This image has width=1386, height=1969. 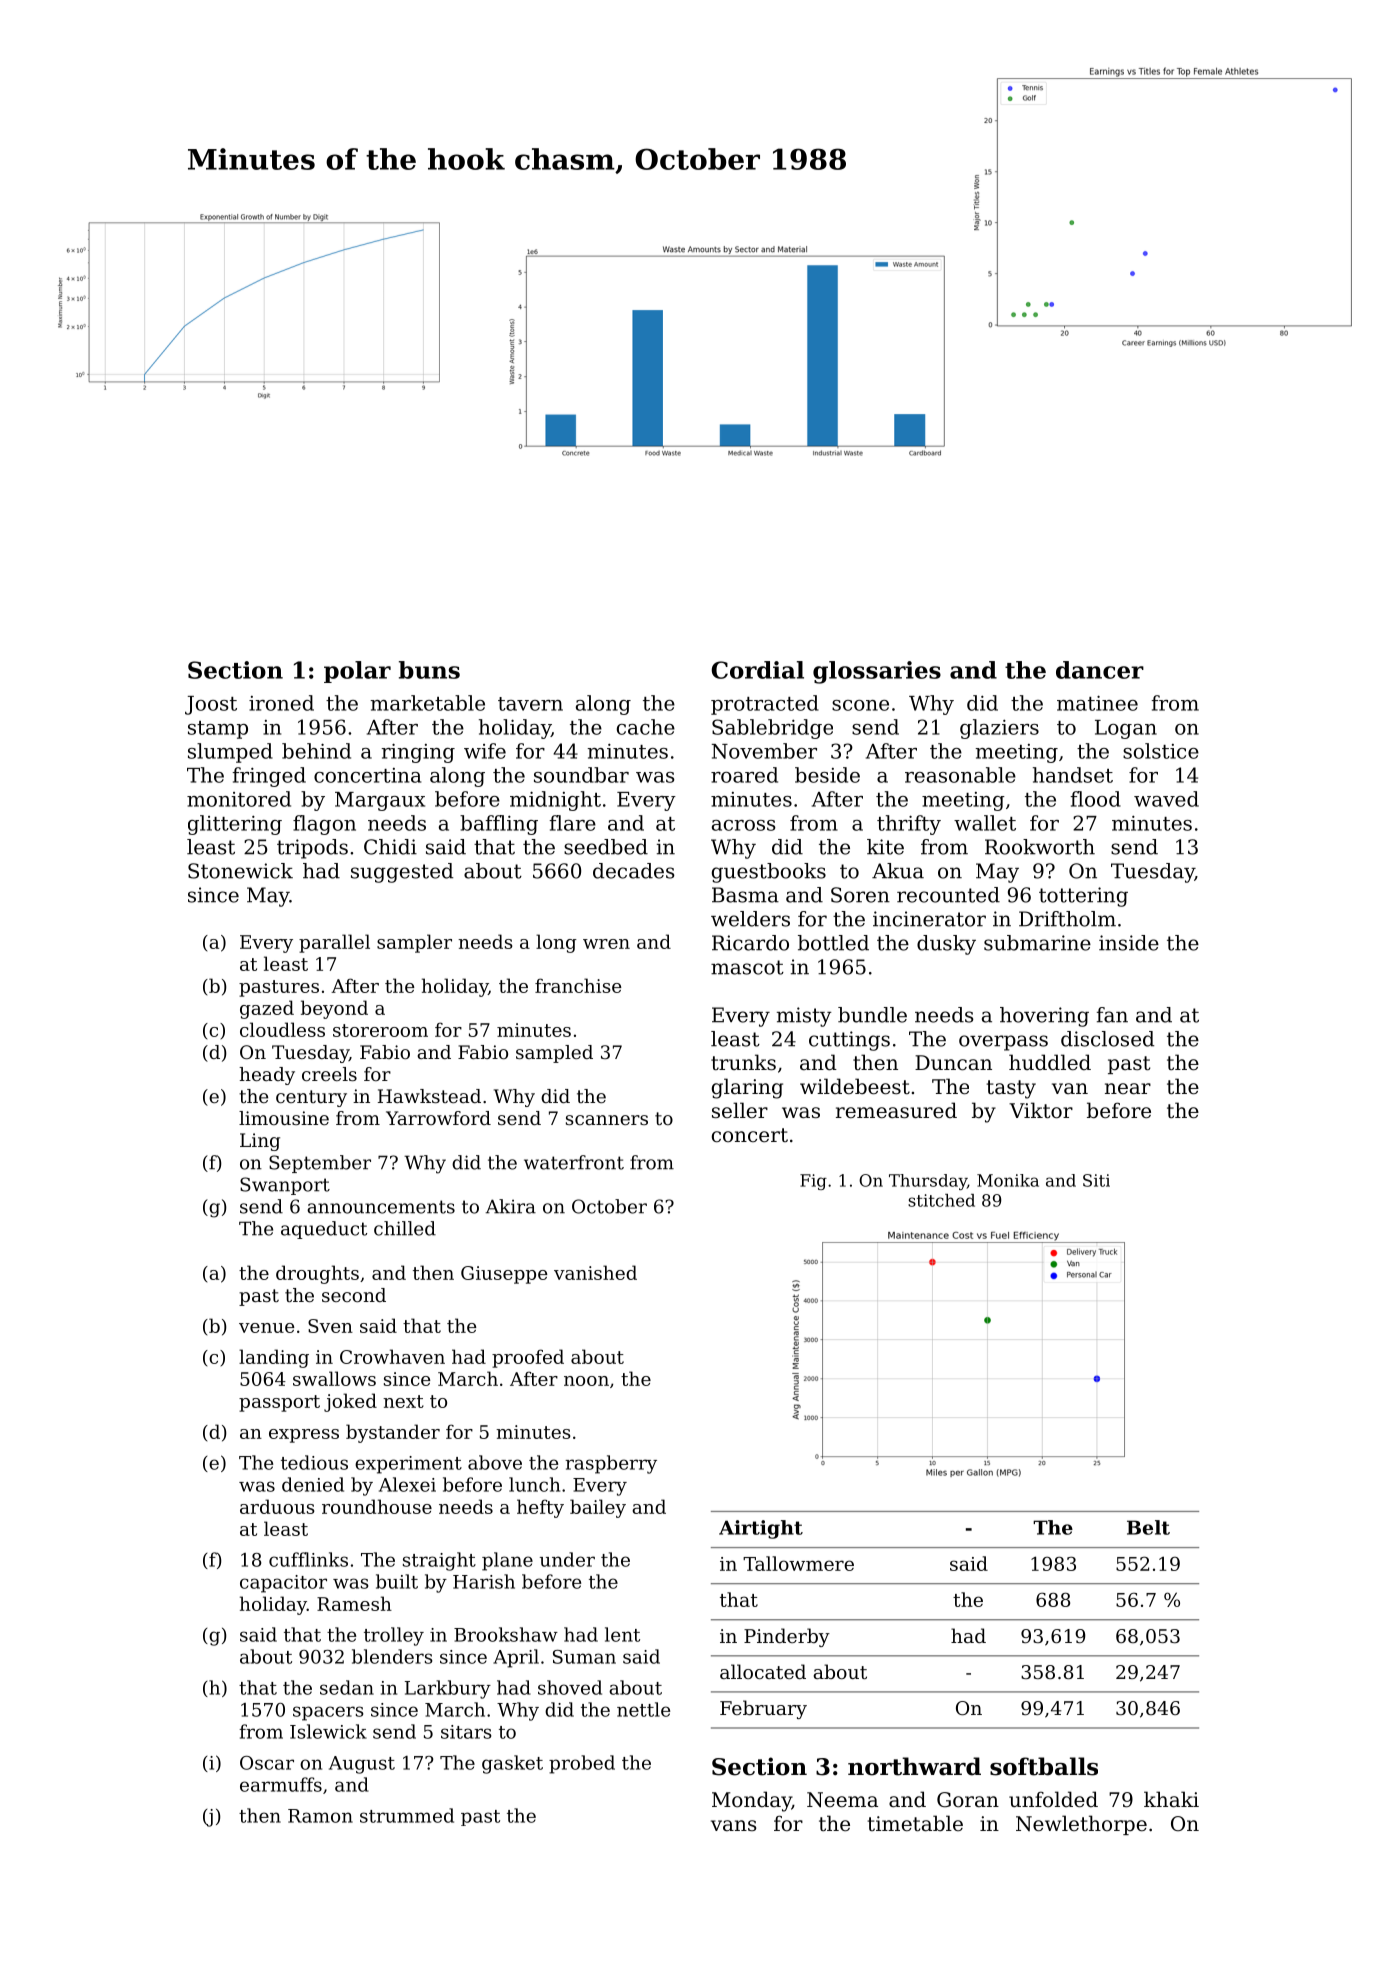 I want to click on Hawkstead, so click(x=429, y=1096).
